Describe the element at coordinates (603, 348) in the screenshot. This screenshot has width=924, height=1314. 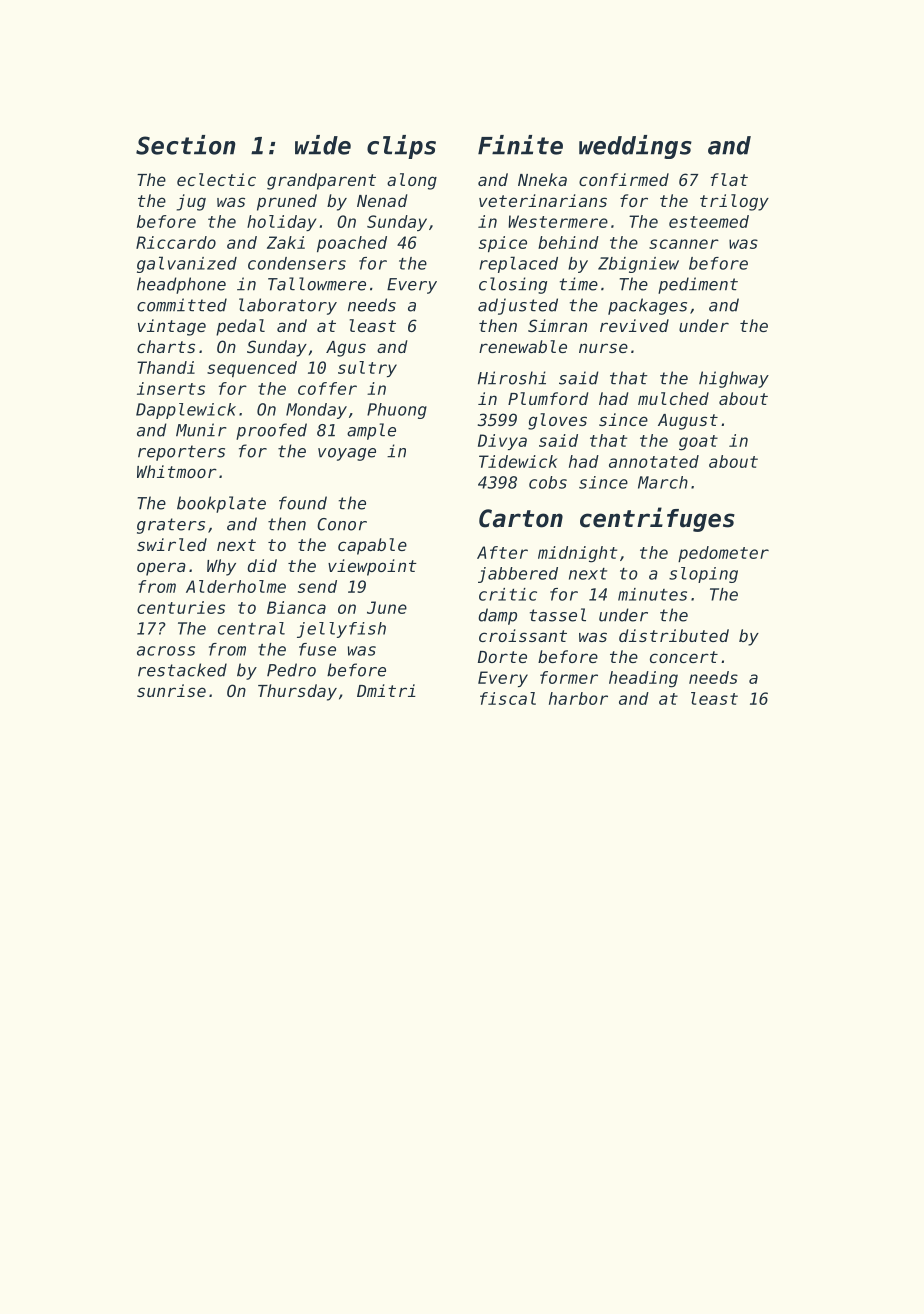
I see `nurse` at that location.
